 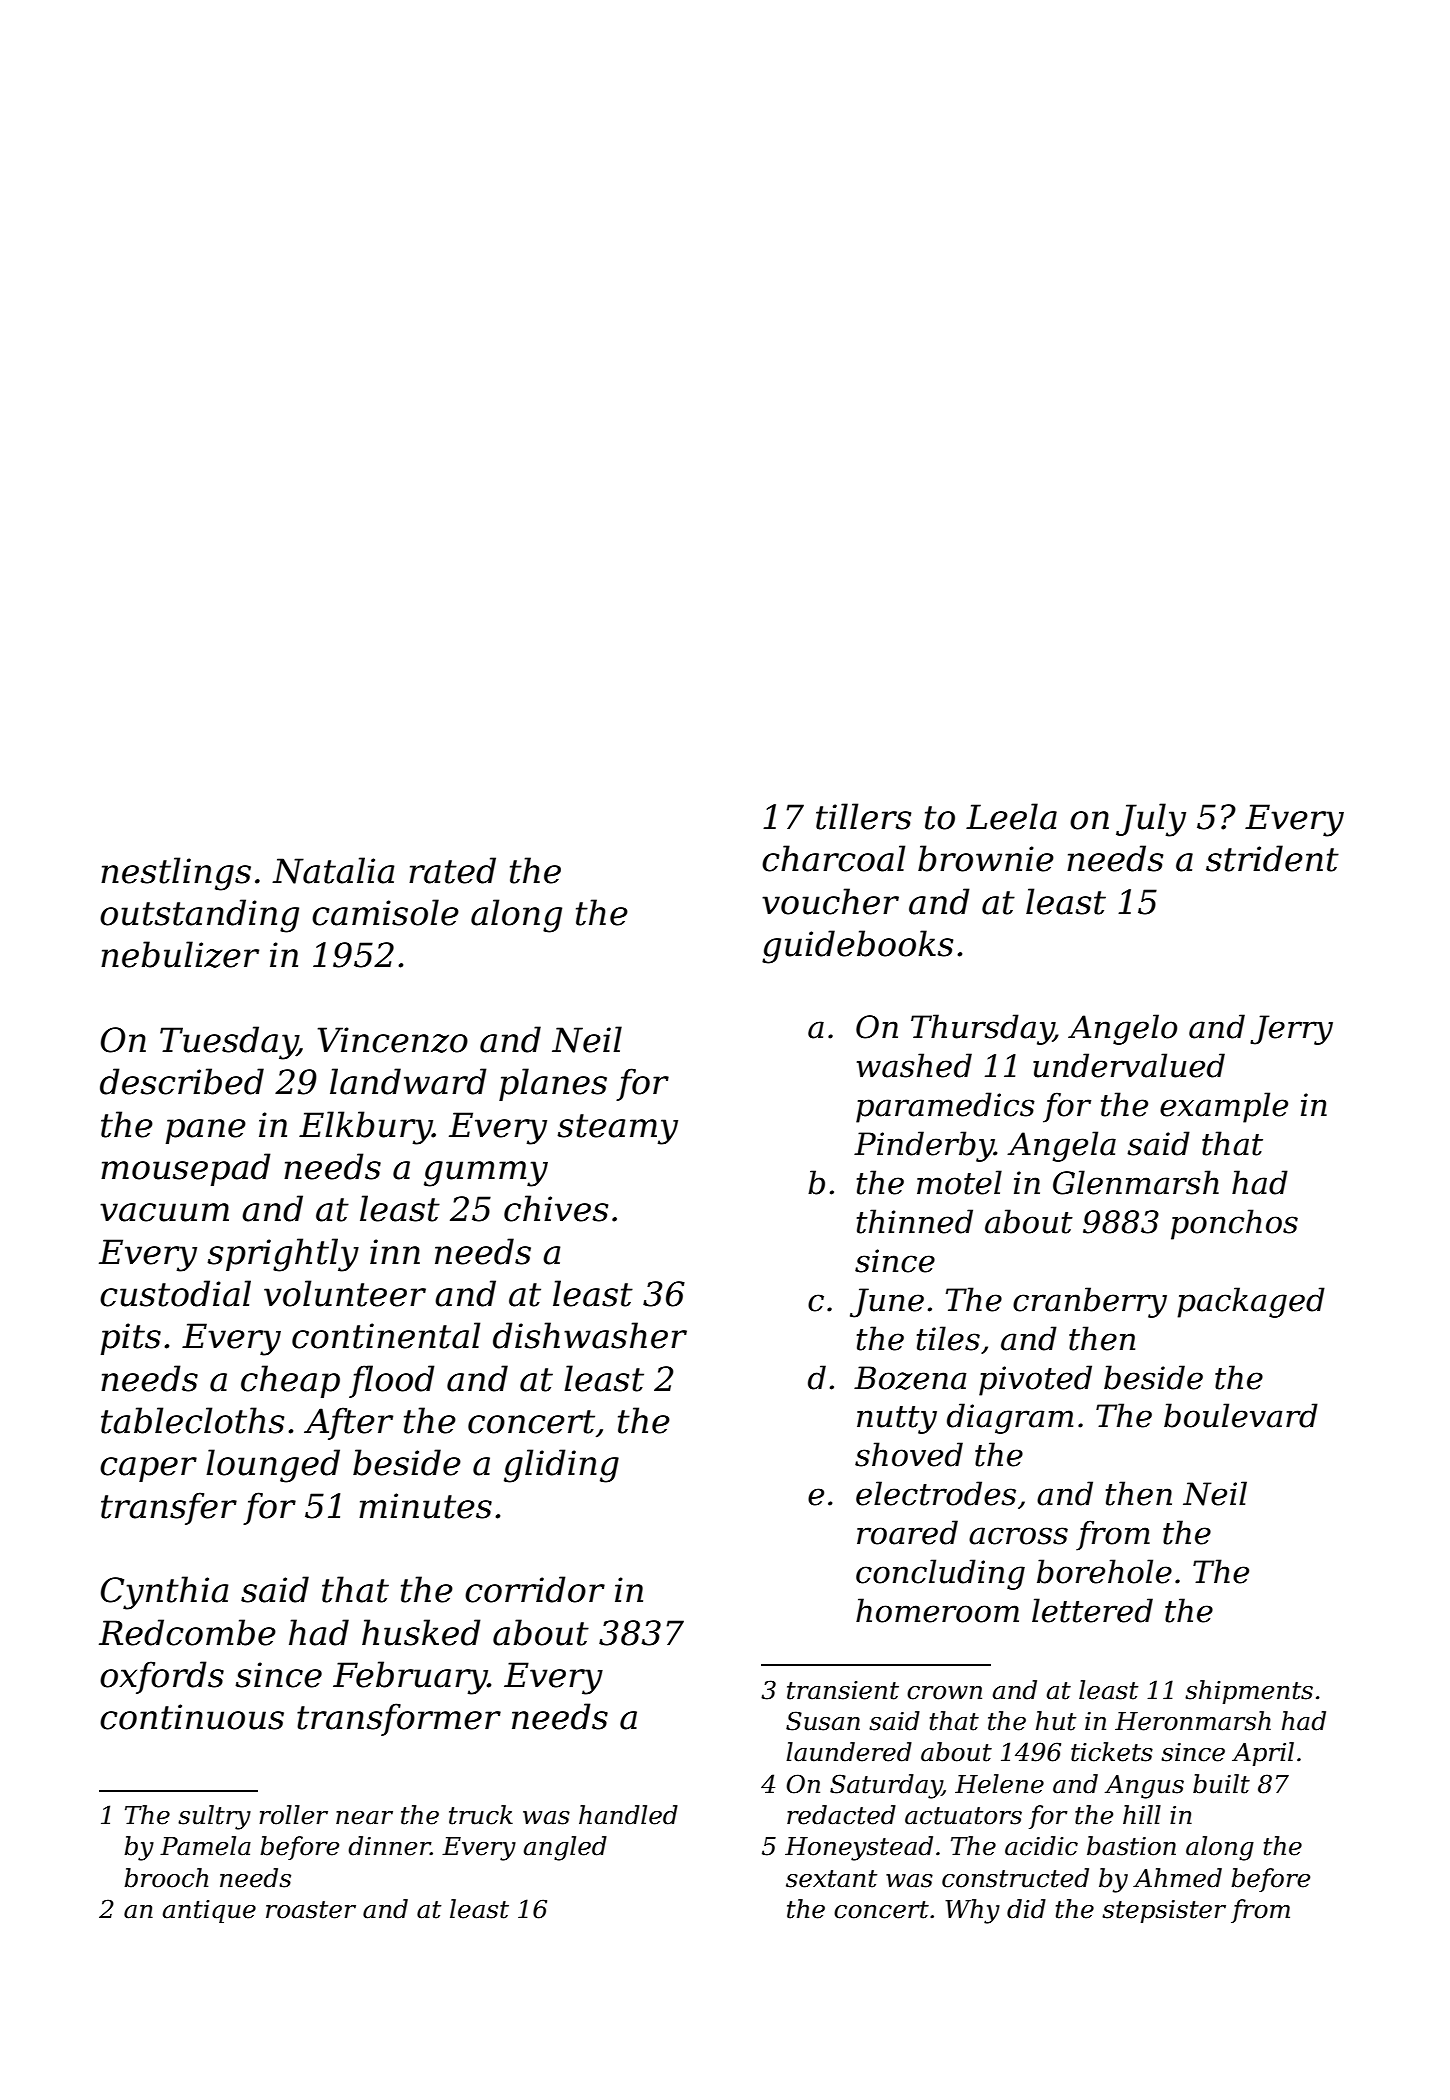 What do you see at coordinates (833, 858) in the document?
I see `charcoal` at bounding box center [833, 858].
